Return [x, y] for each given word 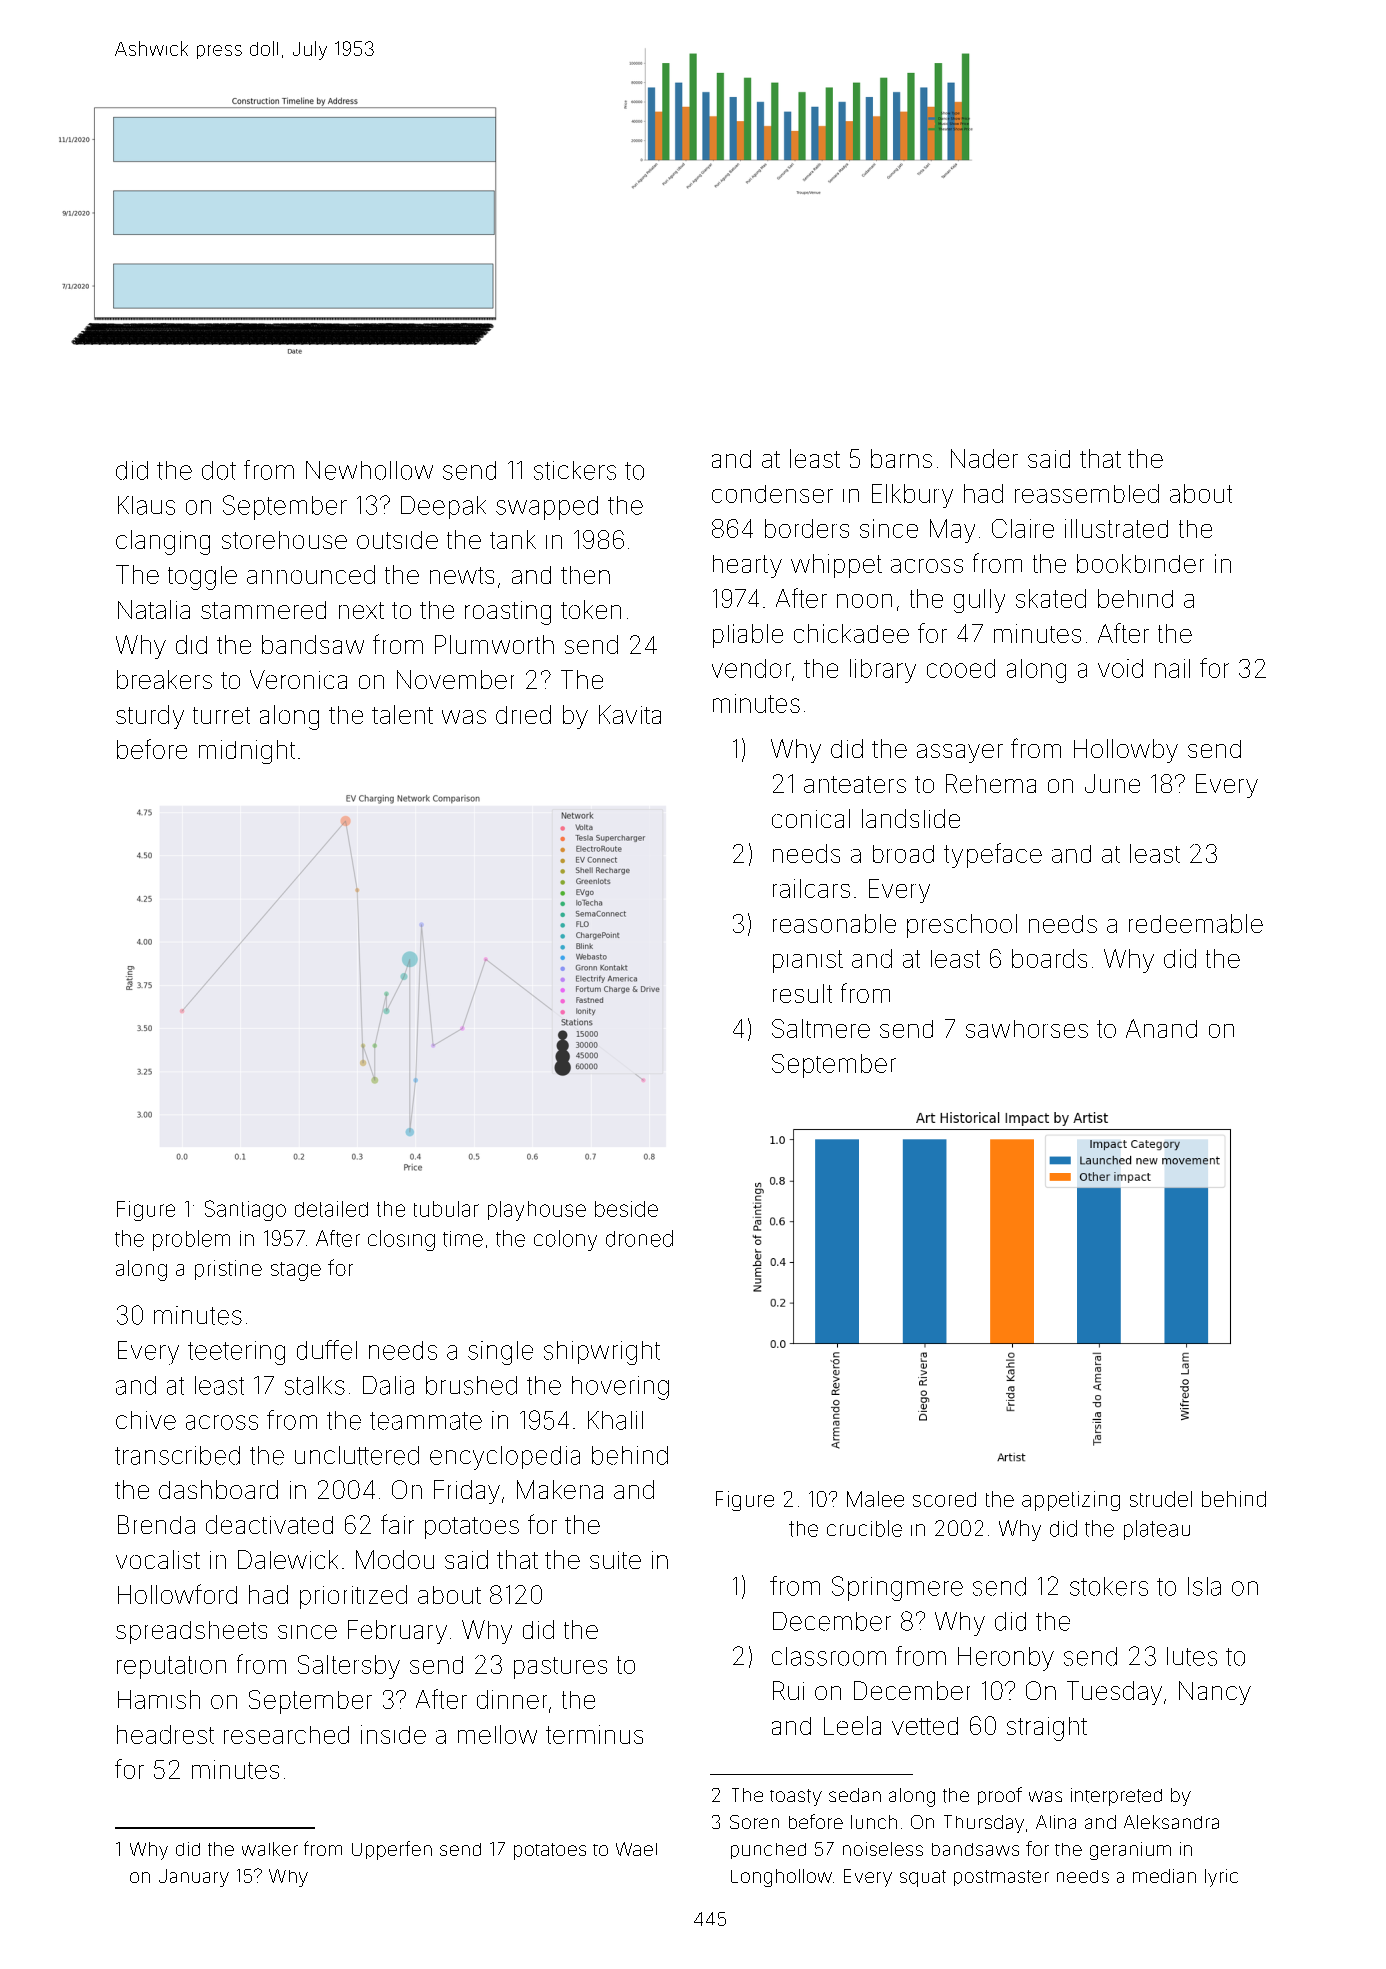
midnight [247, 752]
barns [901, 458]
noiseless [883, 1849]
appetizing [1071, 1501]
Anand [1161, 1028]
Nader [984, 458]
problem [191, 1240]
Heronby [1006, 1659]
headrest [165, 1734]
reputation [171, 1667]
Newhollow [369, 470]
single [500, 1353]
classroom [829, 1656]
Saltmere [821, 1028]
